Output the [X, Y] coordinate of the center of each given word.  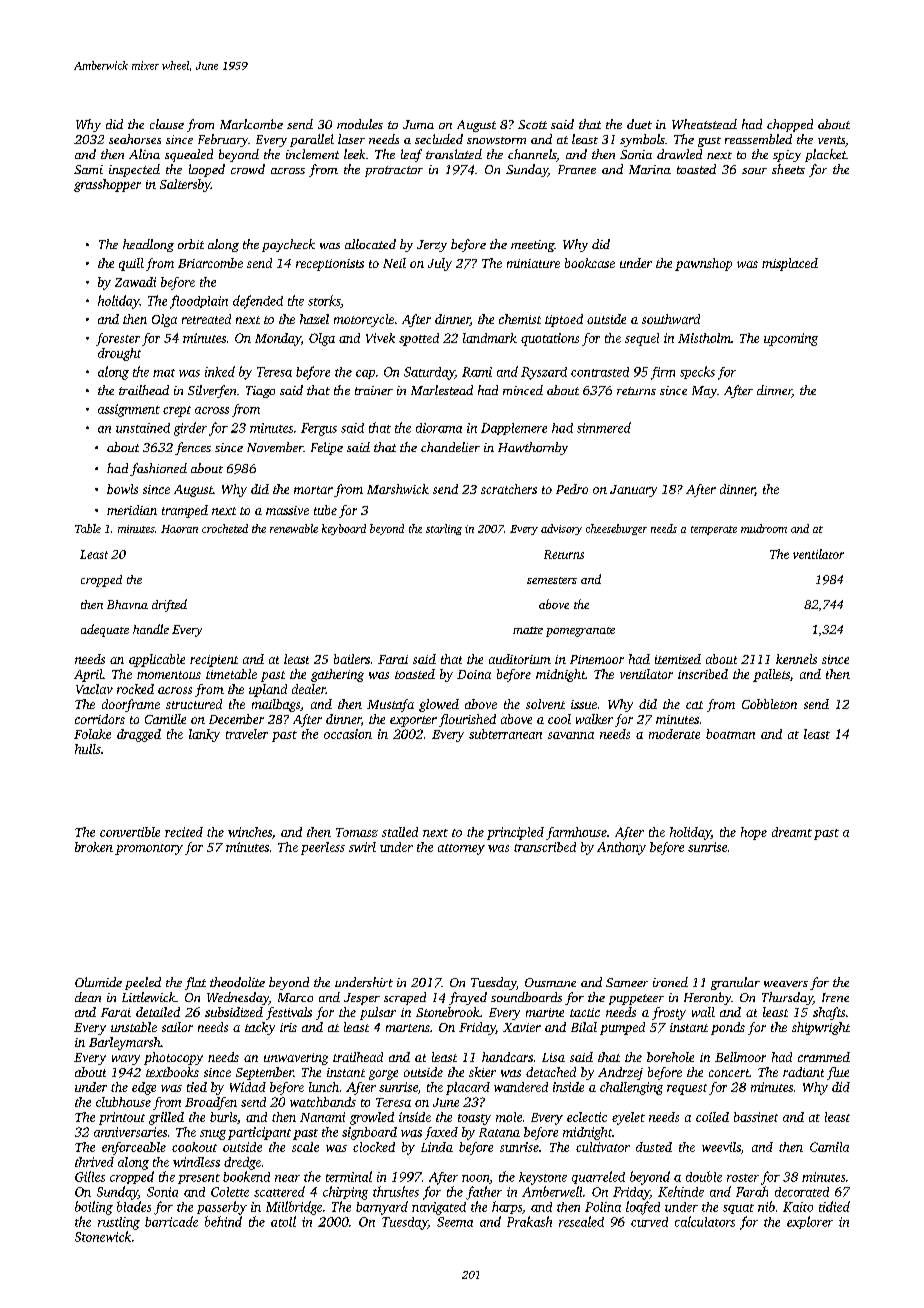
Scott [532, 124]
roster [743, 1178]
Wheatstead [704, 124]
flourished [467, 720]
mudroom [764, 528]
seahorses [135, 139]
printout [122, 1118]
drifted [169, 605]
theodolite [237, 982]
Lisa [553, 1057]
